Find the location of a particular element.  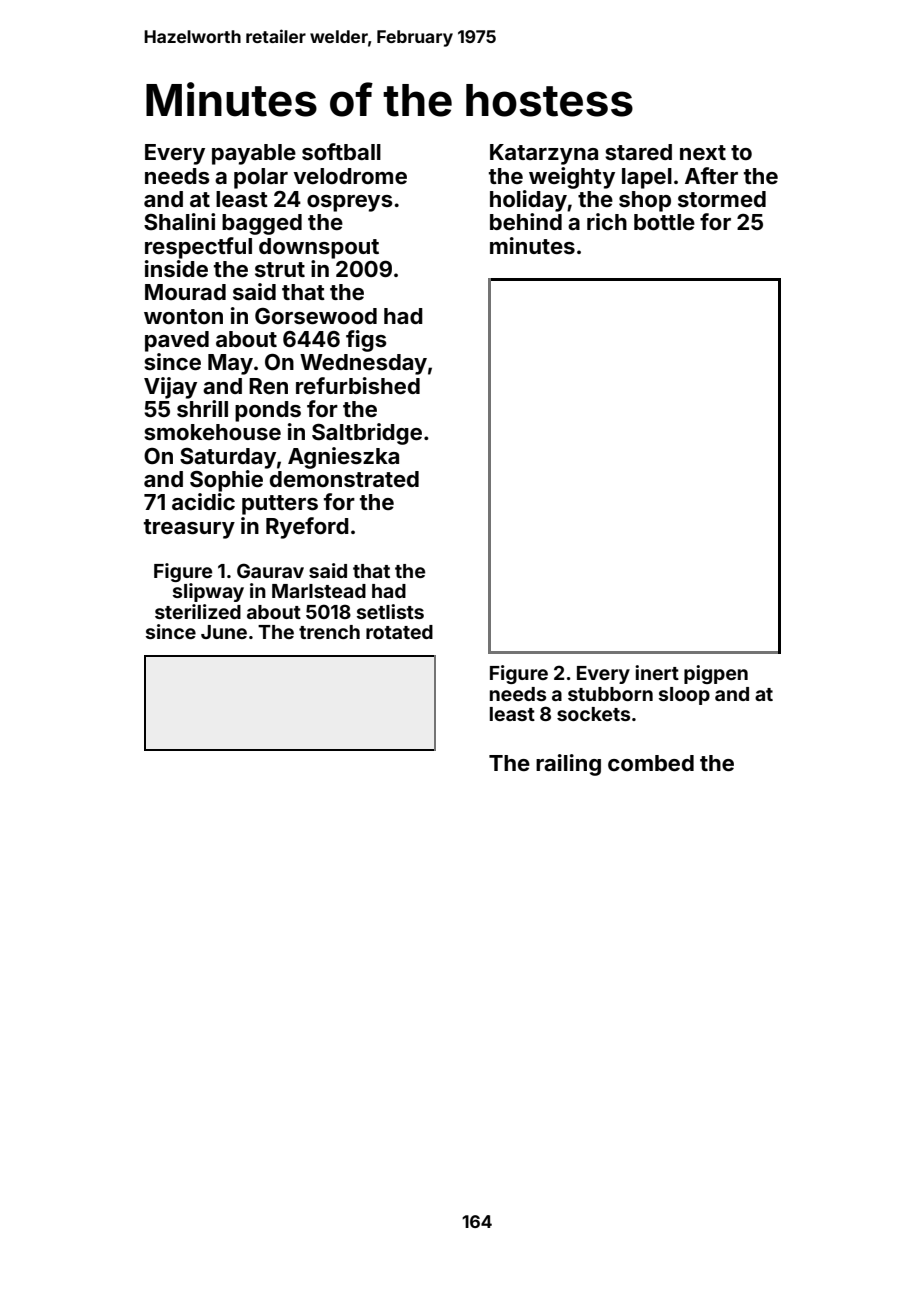

behind is located at coordinates (526, 221).
